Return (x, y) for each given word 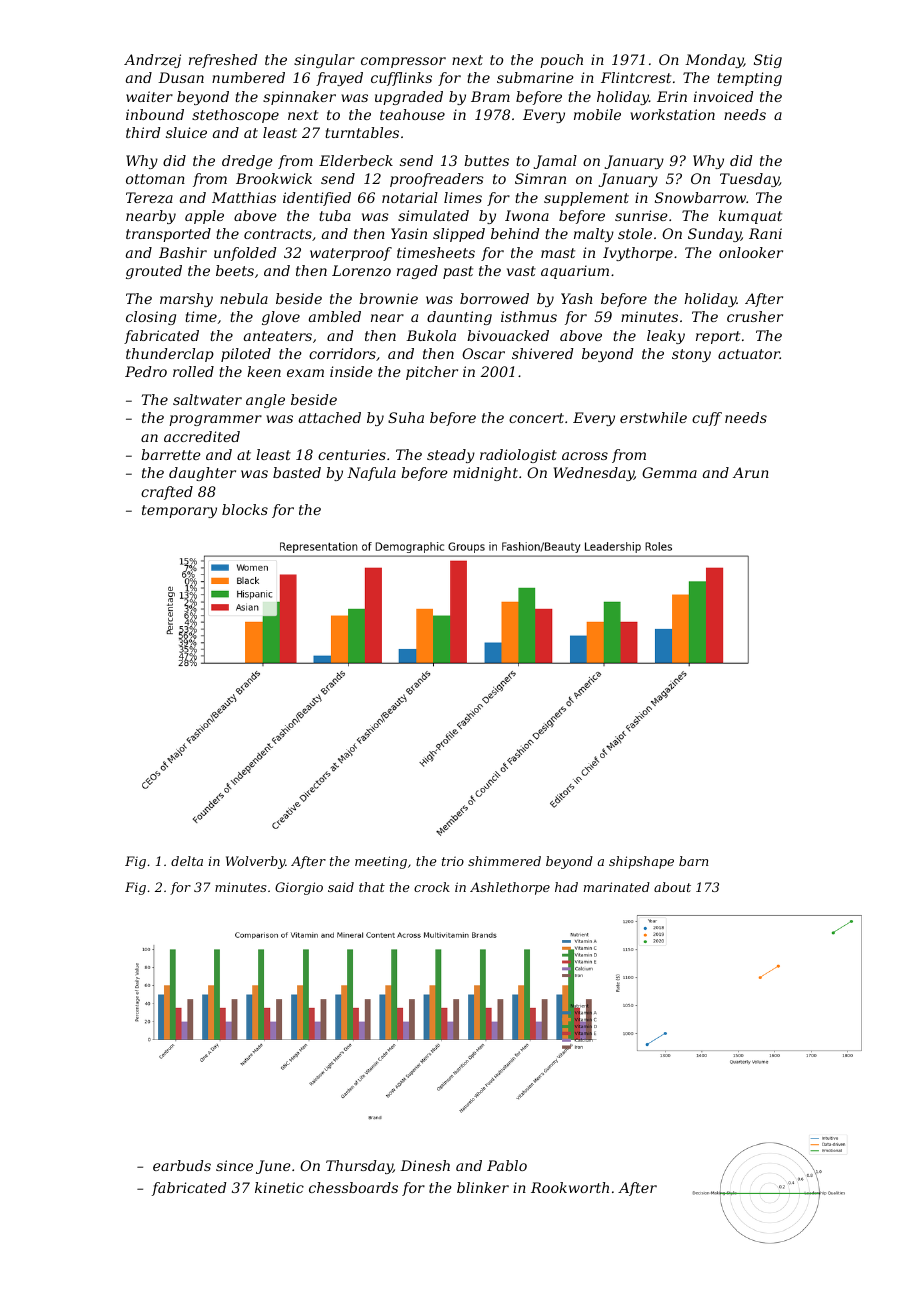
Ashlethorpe (510, 888)
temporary (179, 511)
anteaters (278, 336)
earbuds (182, 1165)
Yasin (409, 233)
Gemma (669, 472)
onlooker (751, 252)
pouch (561, 61)
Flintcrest (636, 77)
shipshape (641, 862)
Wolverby (255, 862)
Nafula (371, 474)
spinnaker (299, 98)
